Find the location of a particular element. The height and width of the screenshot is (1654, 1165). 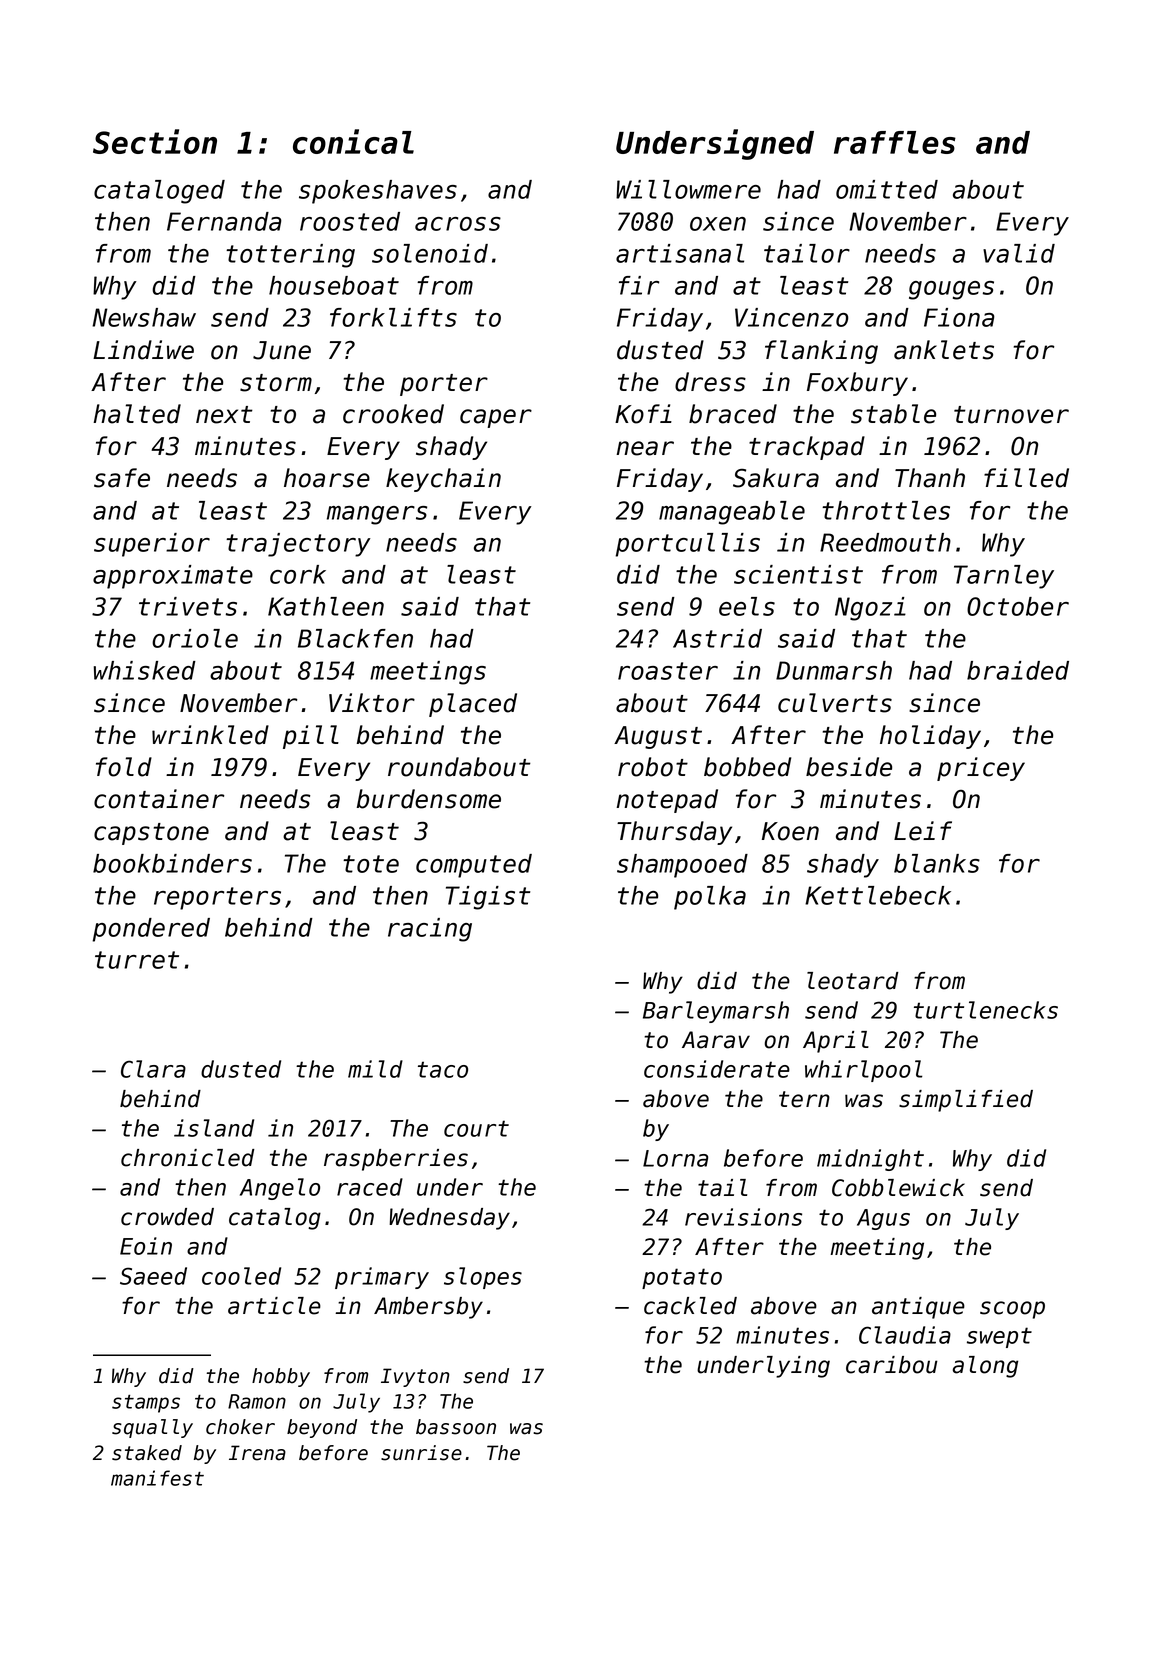

bassoon is located at coordinates (456, 1427).
